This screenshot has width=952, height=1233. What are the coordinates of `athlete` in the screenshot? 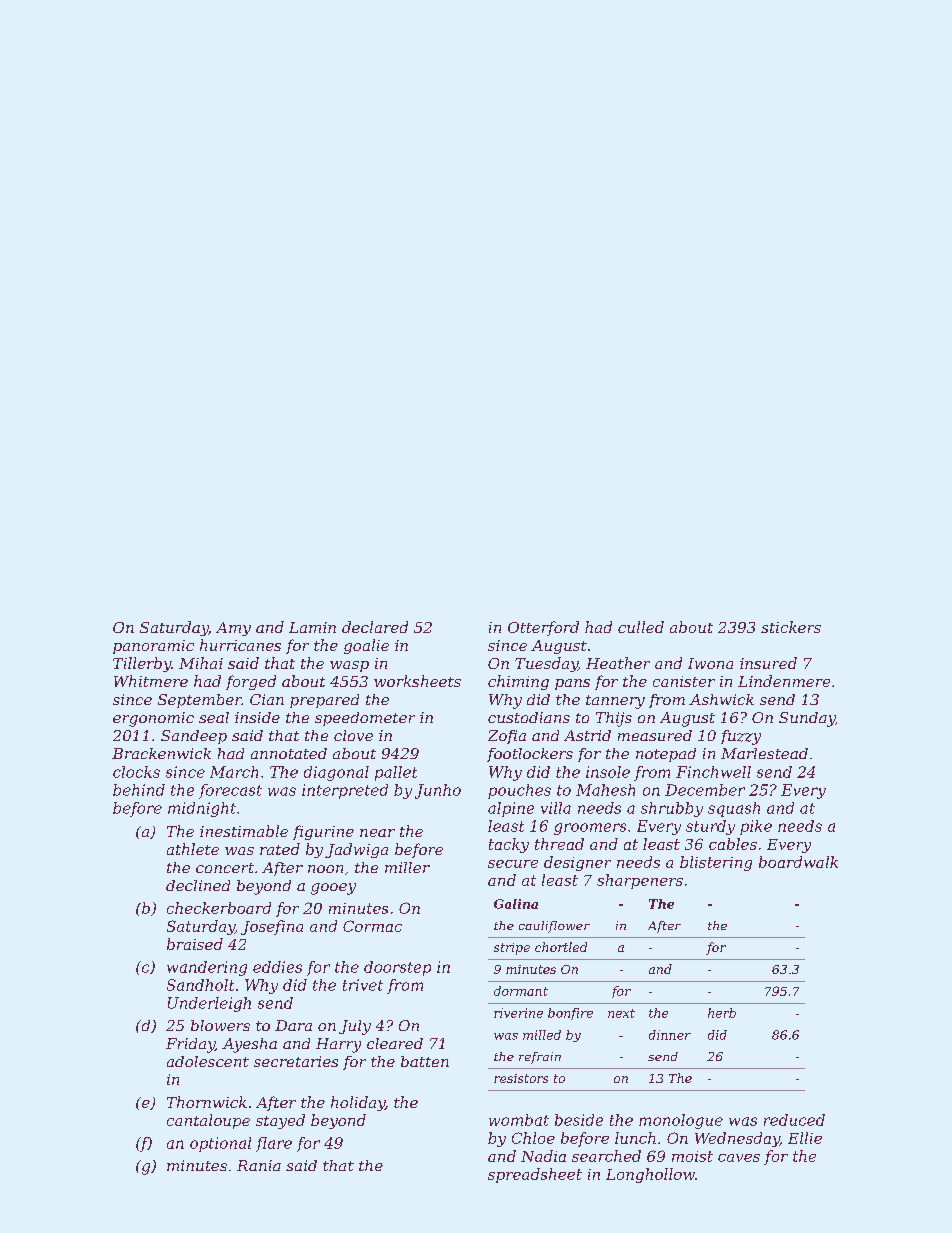 It's located at (193, 849).
